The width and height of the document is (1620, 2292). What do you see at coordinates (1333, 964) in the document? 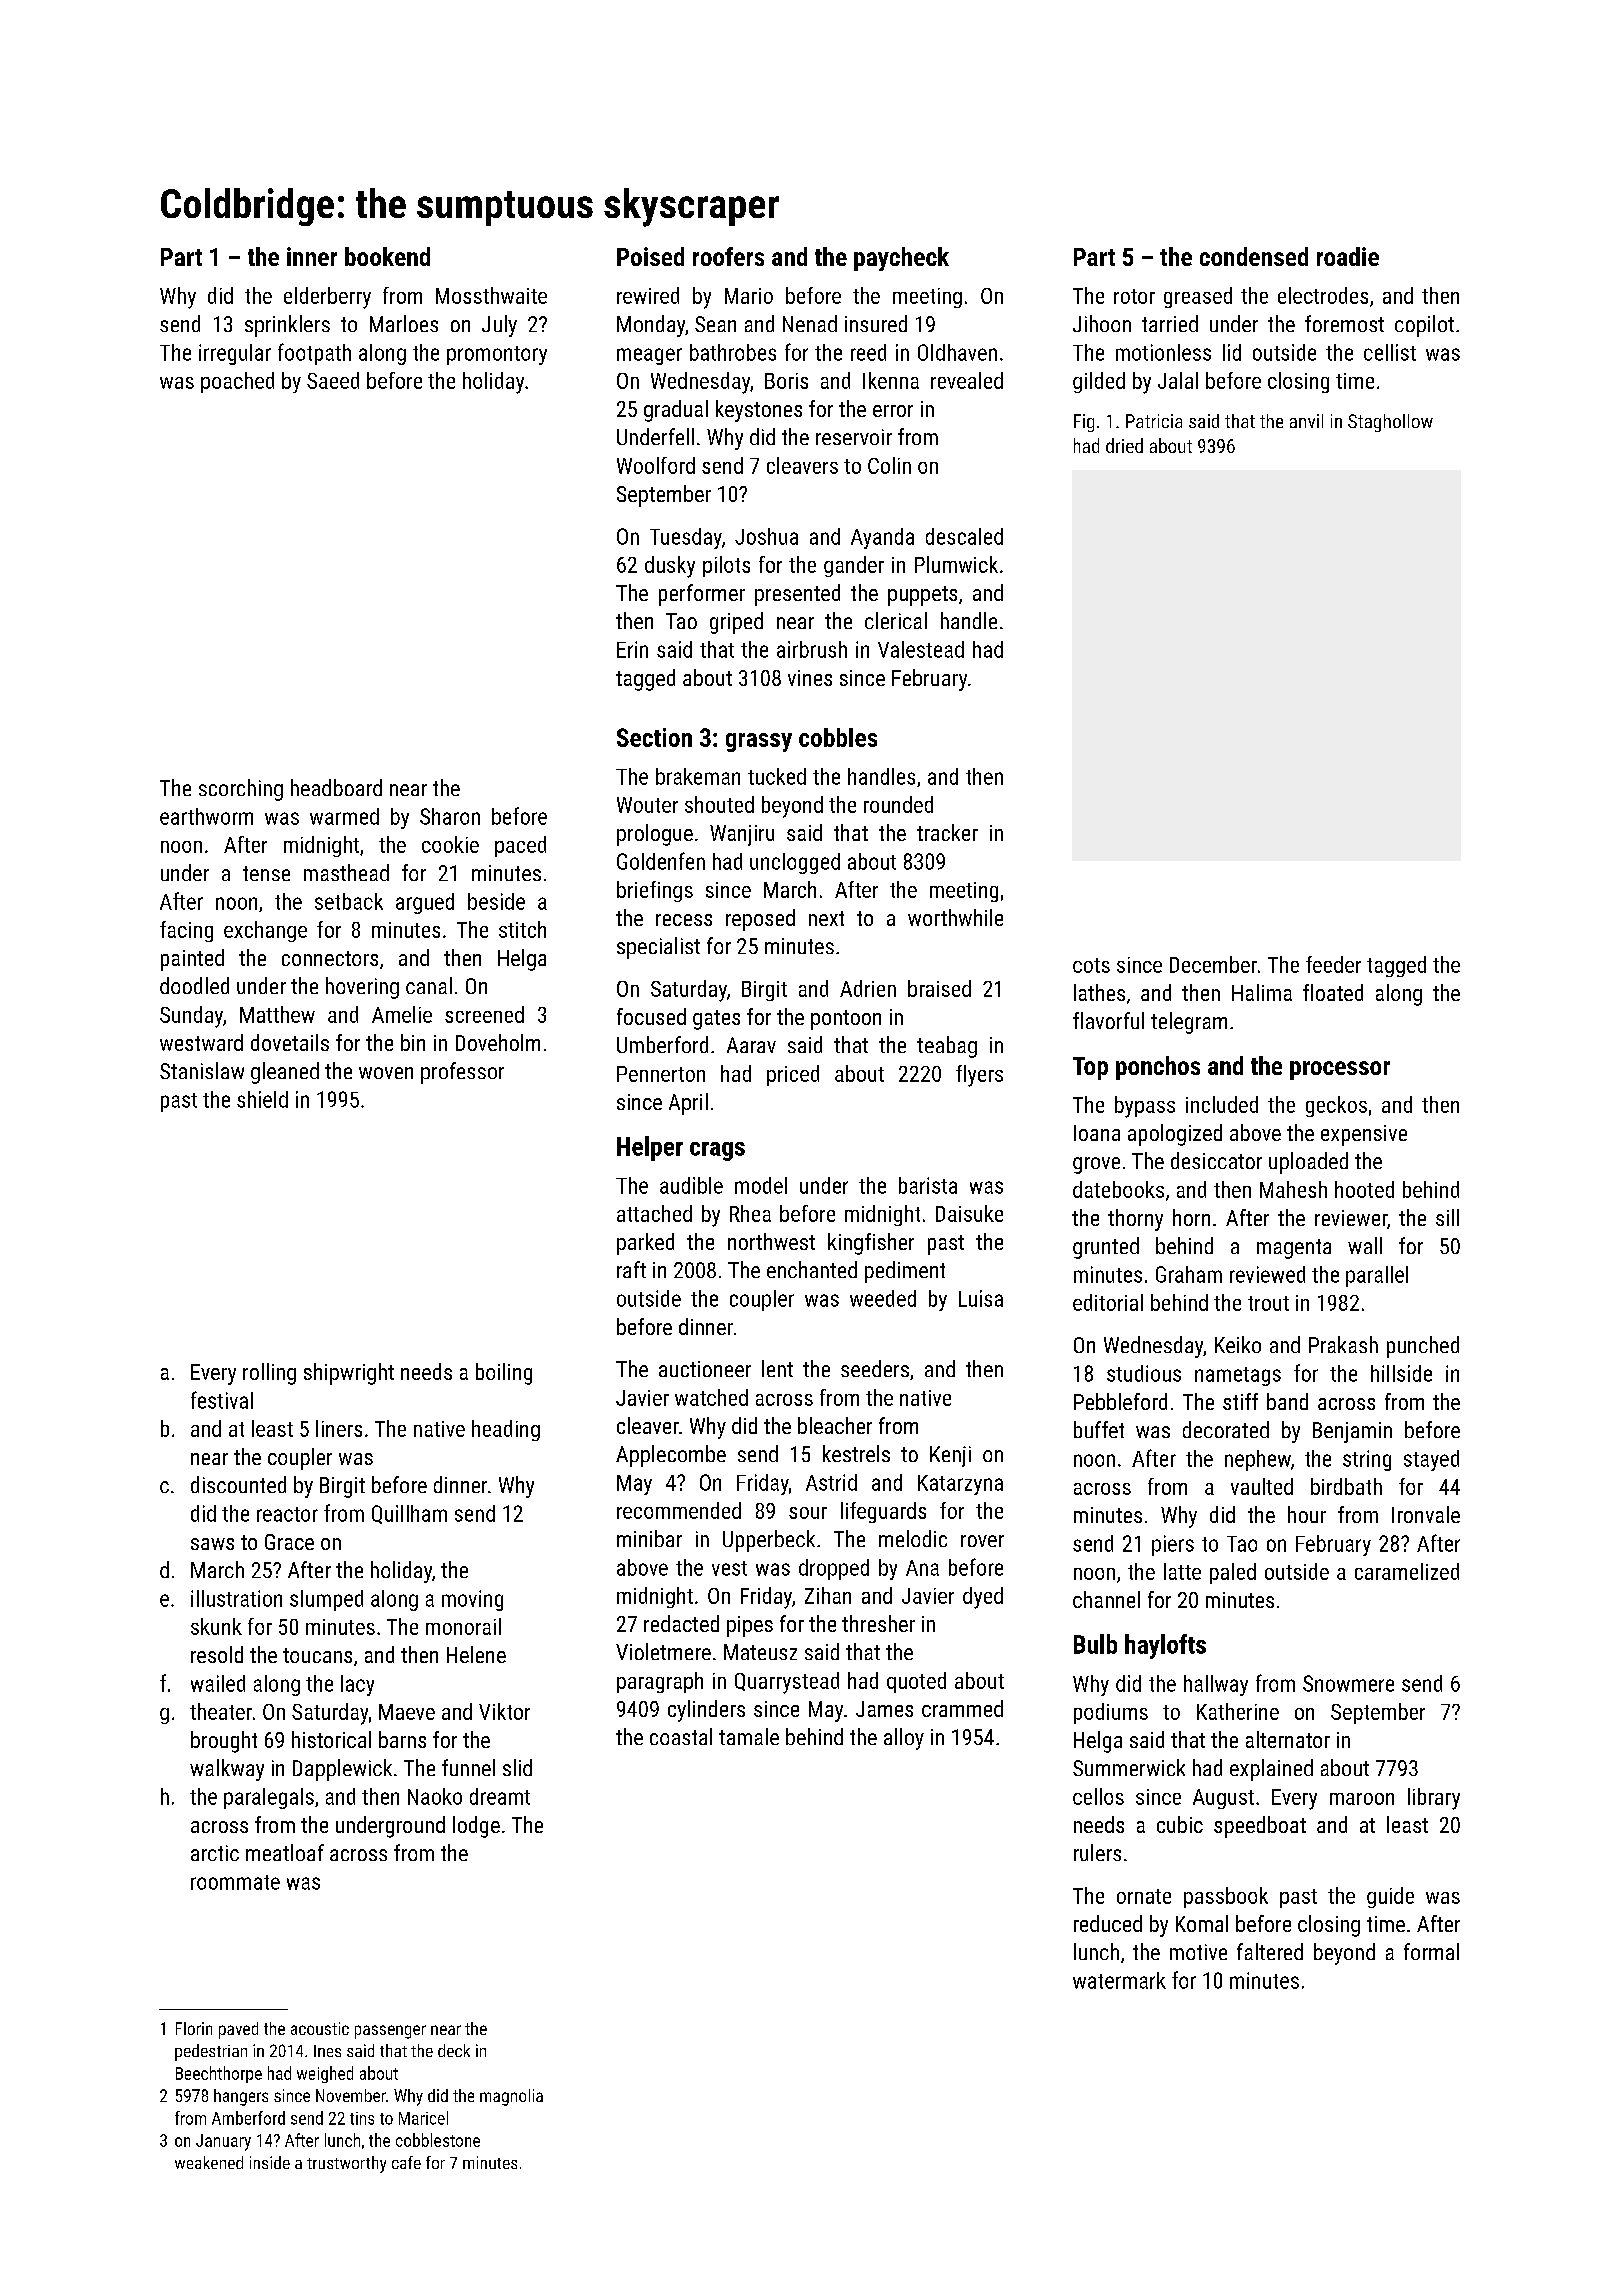
I see `feeder` at bounding box center [1333, 964].
